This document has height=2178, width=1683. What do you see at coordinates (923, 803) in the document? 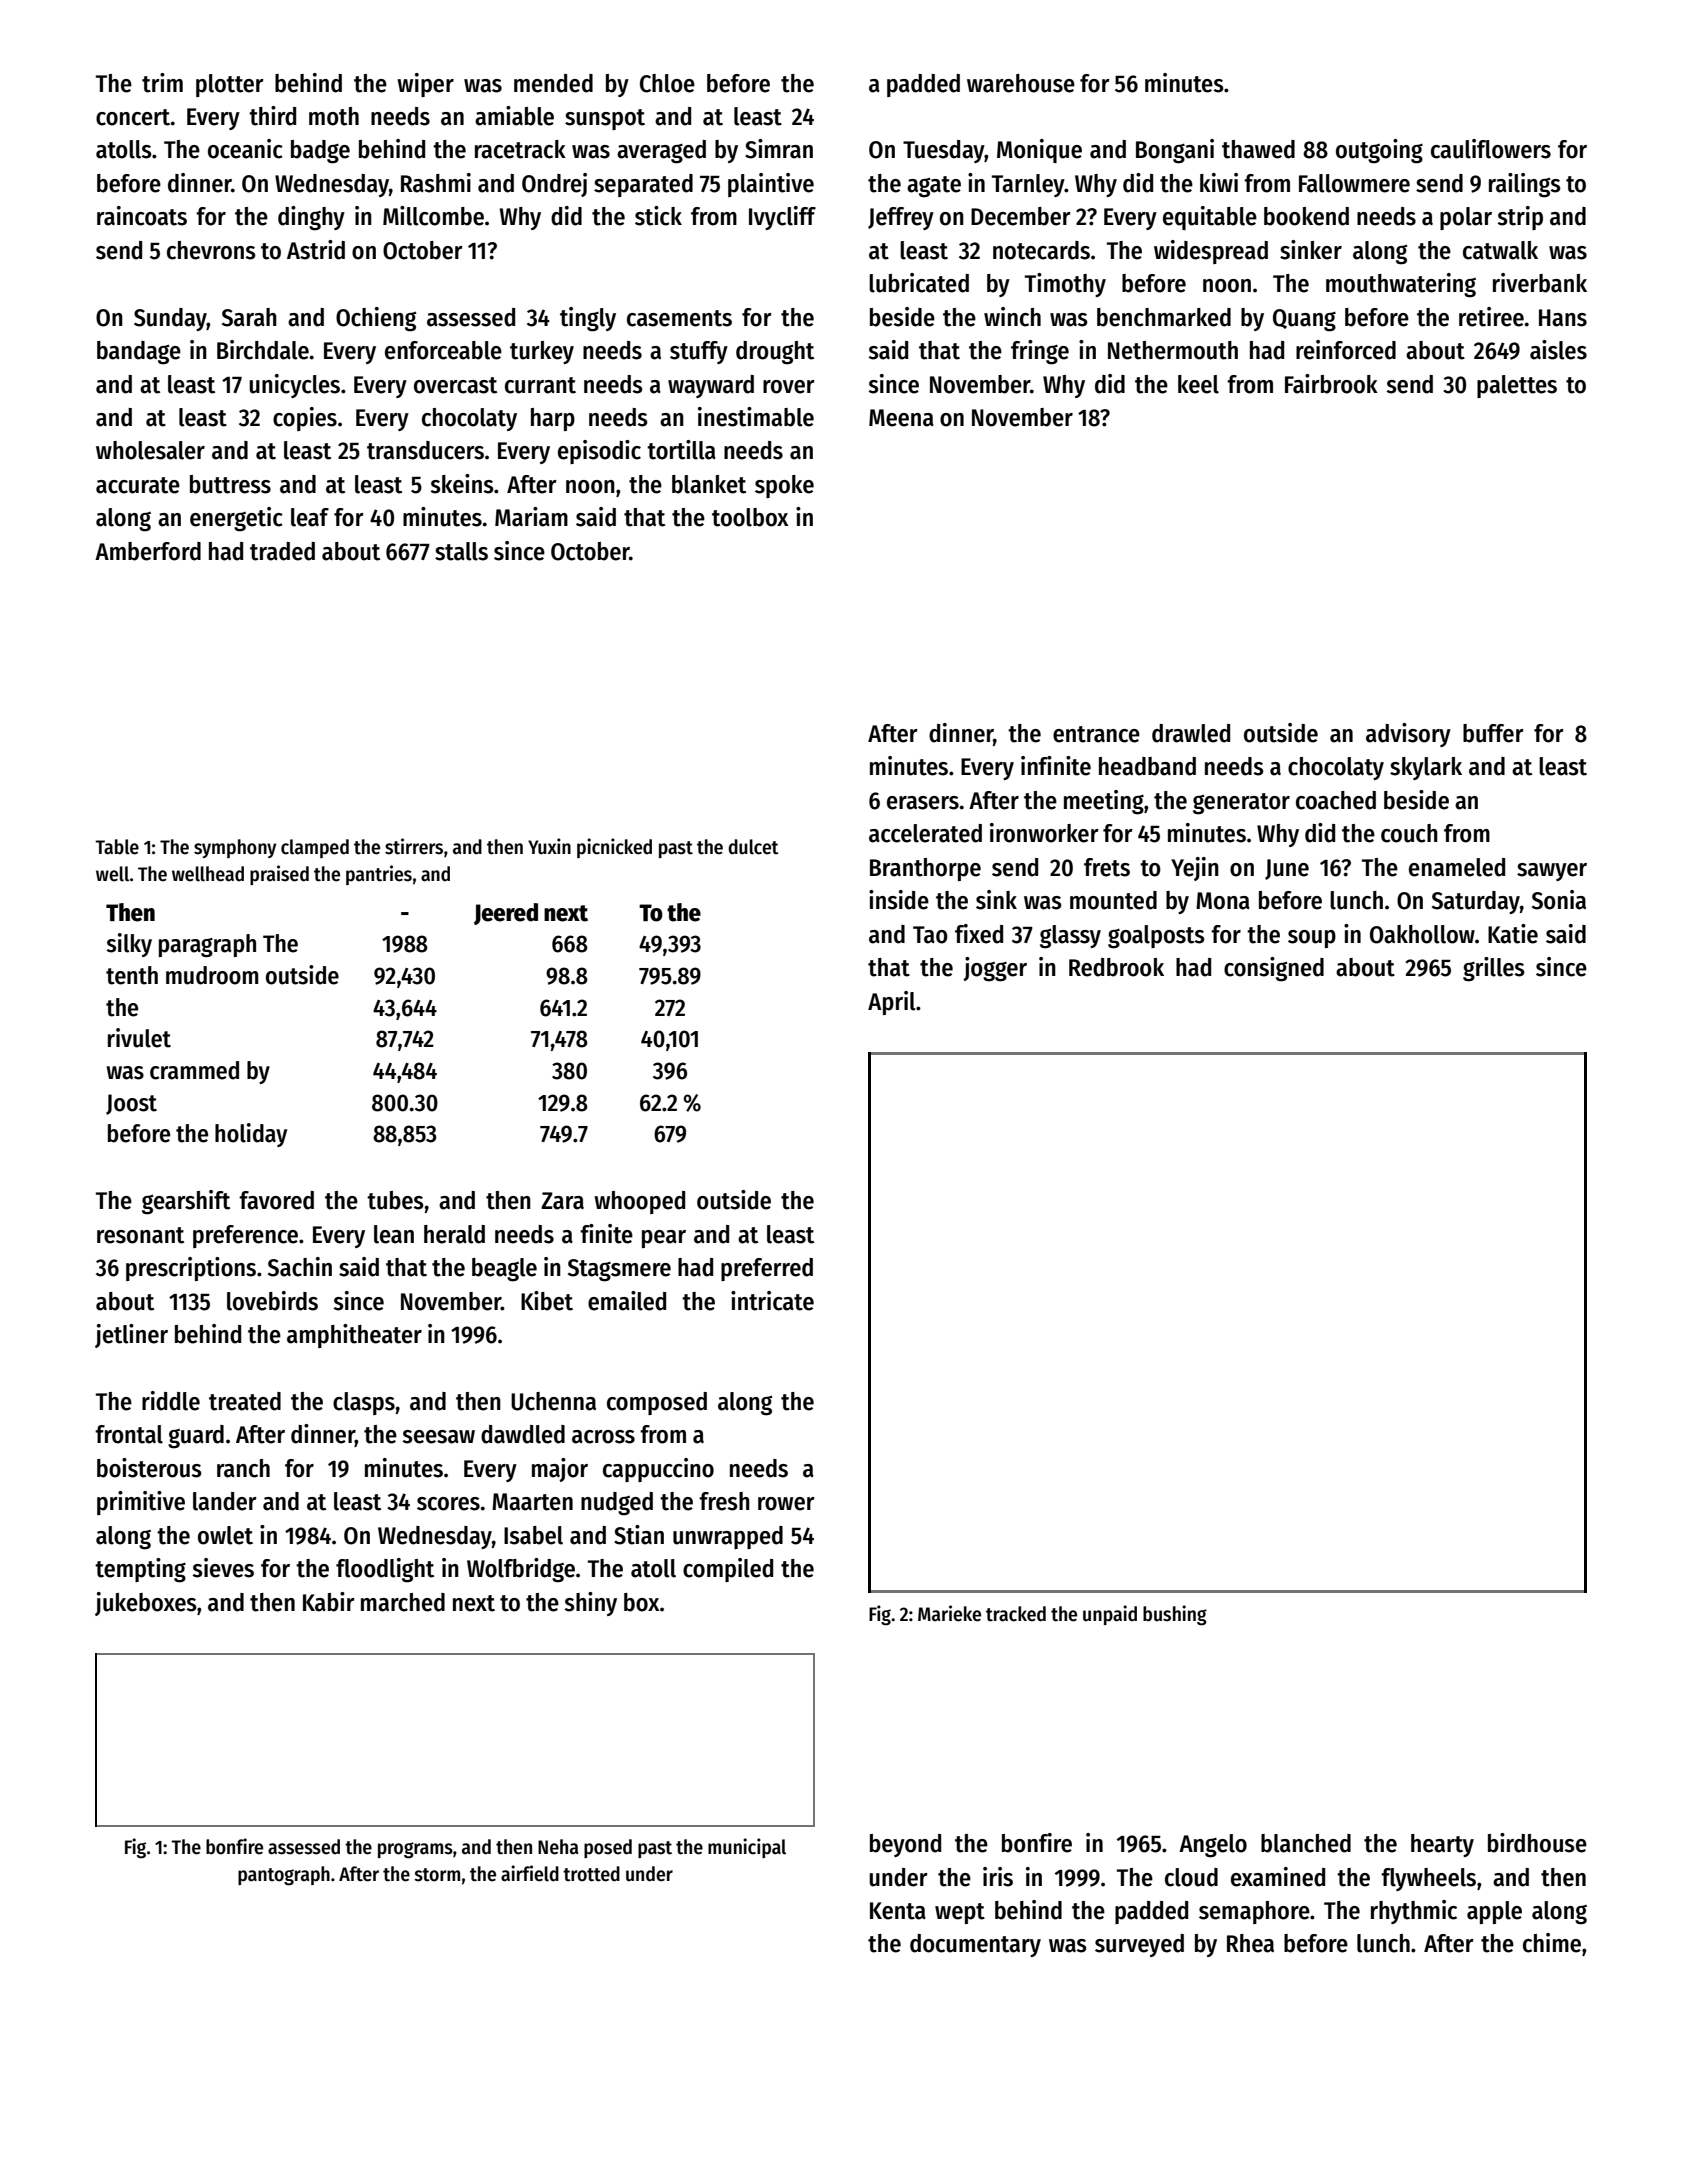
I see `erasers` at bounding box center [923, 803].
